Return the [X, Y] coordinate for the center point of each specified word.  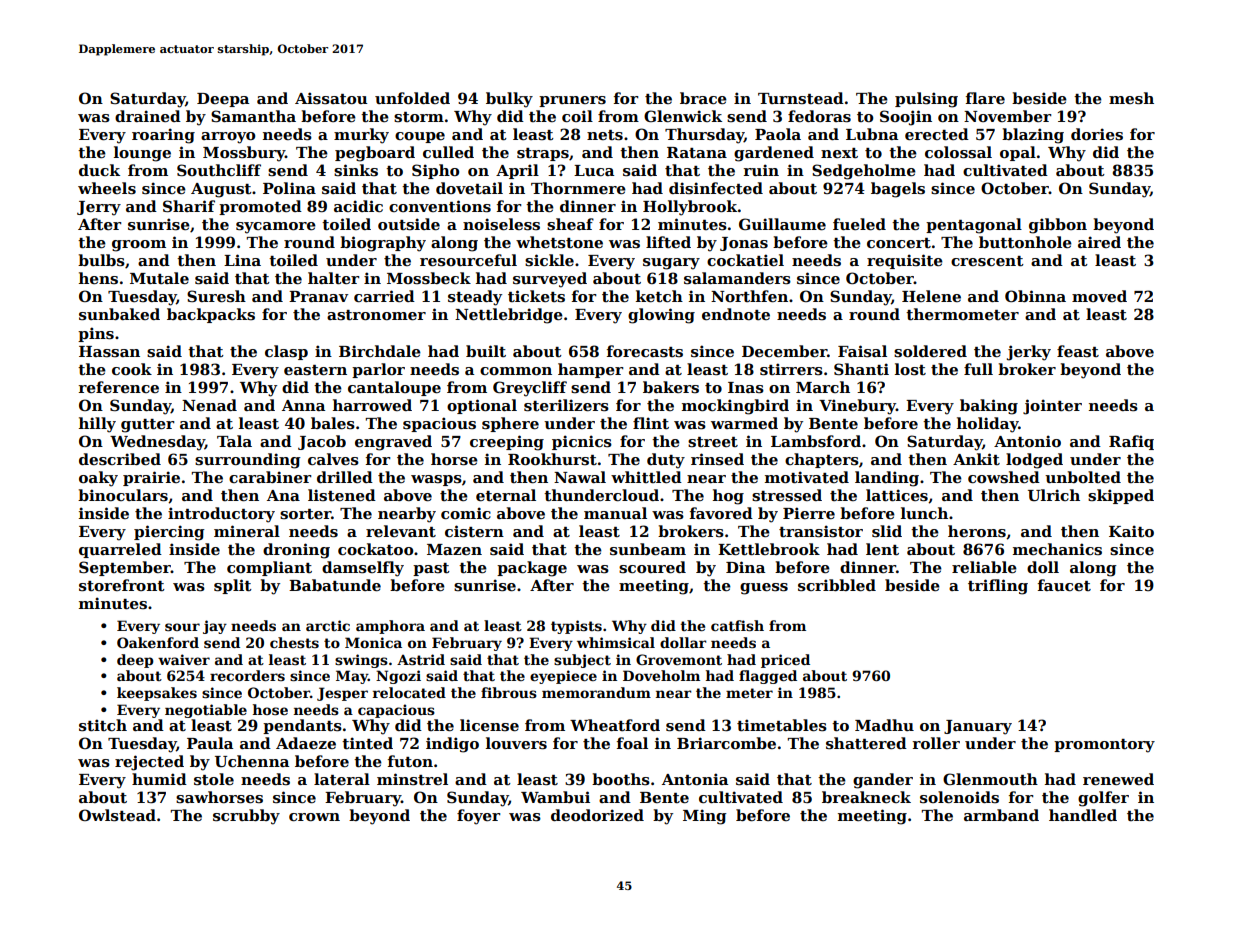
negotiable [206, 711]
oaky [98, 479]
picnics [582, 442]
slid [887, 531]
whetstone [559, 242]
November [1007, 116]
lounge [142, 154]
